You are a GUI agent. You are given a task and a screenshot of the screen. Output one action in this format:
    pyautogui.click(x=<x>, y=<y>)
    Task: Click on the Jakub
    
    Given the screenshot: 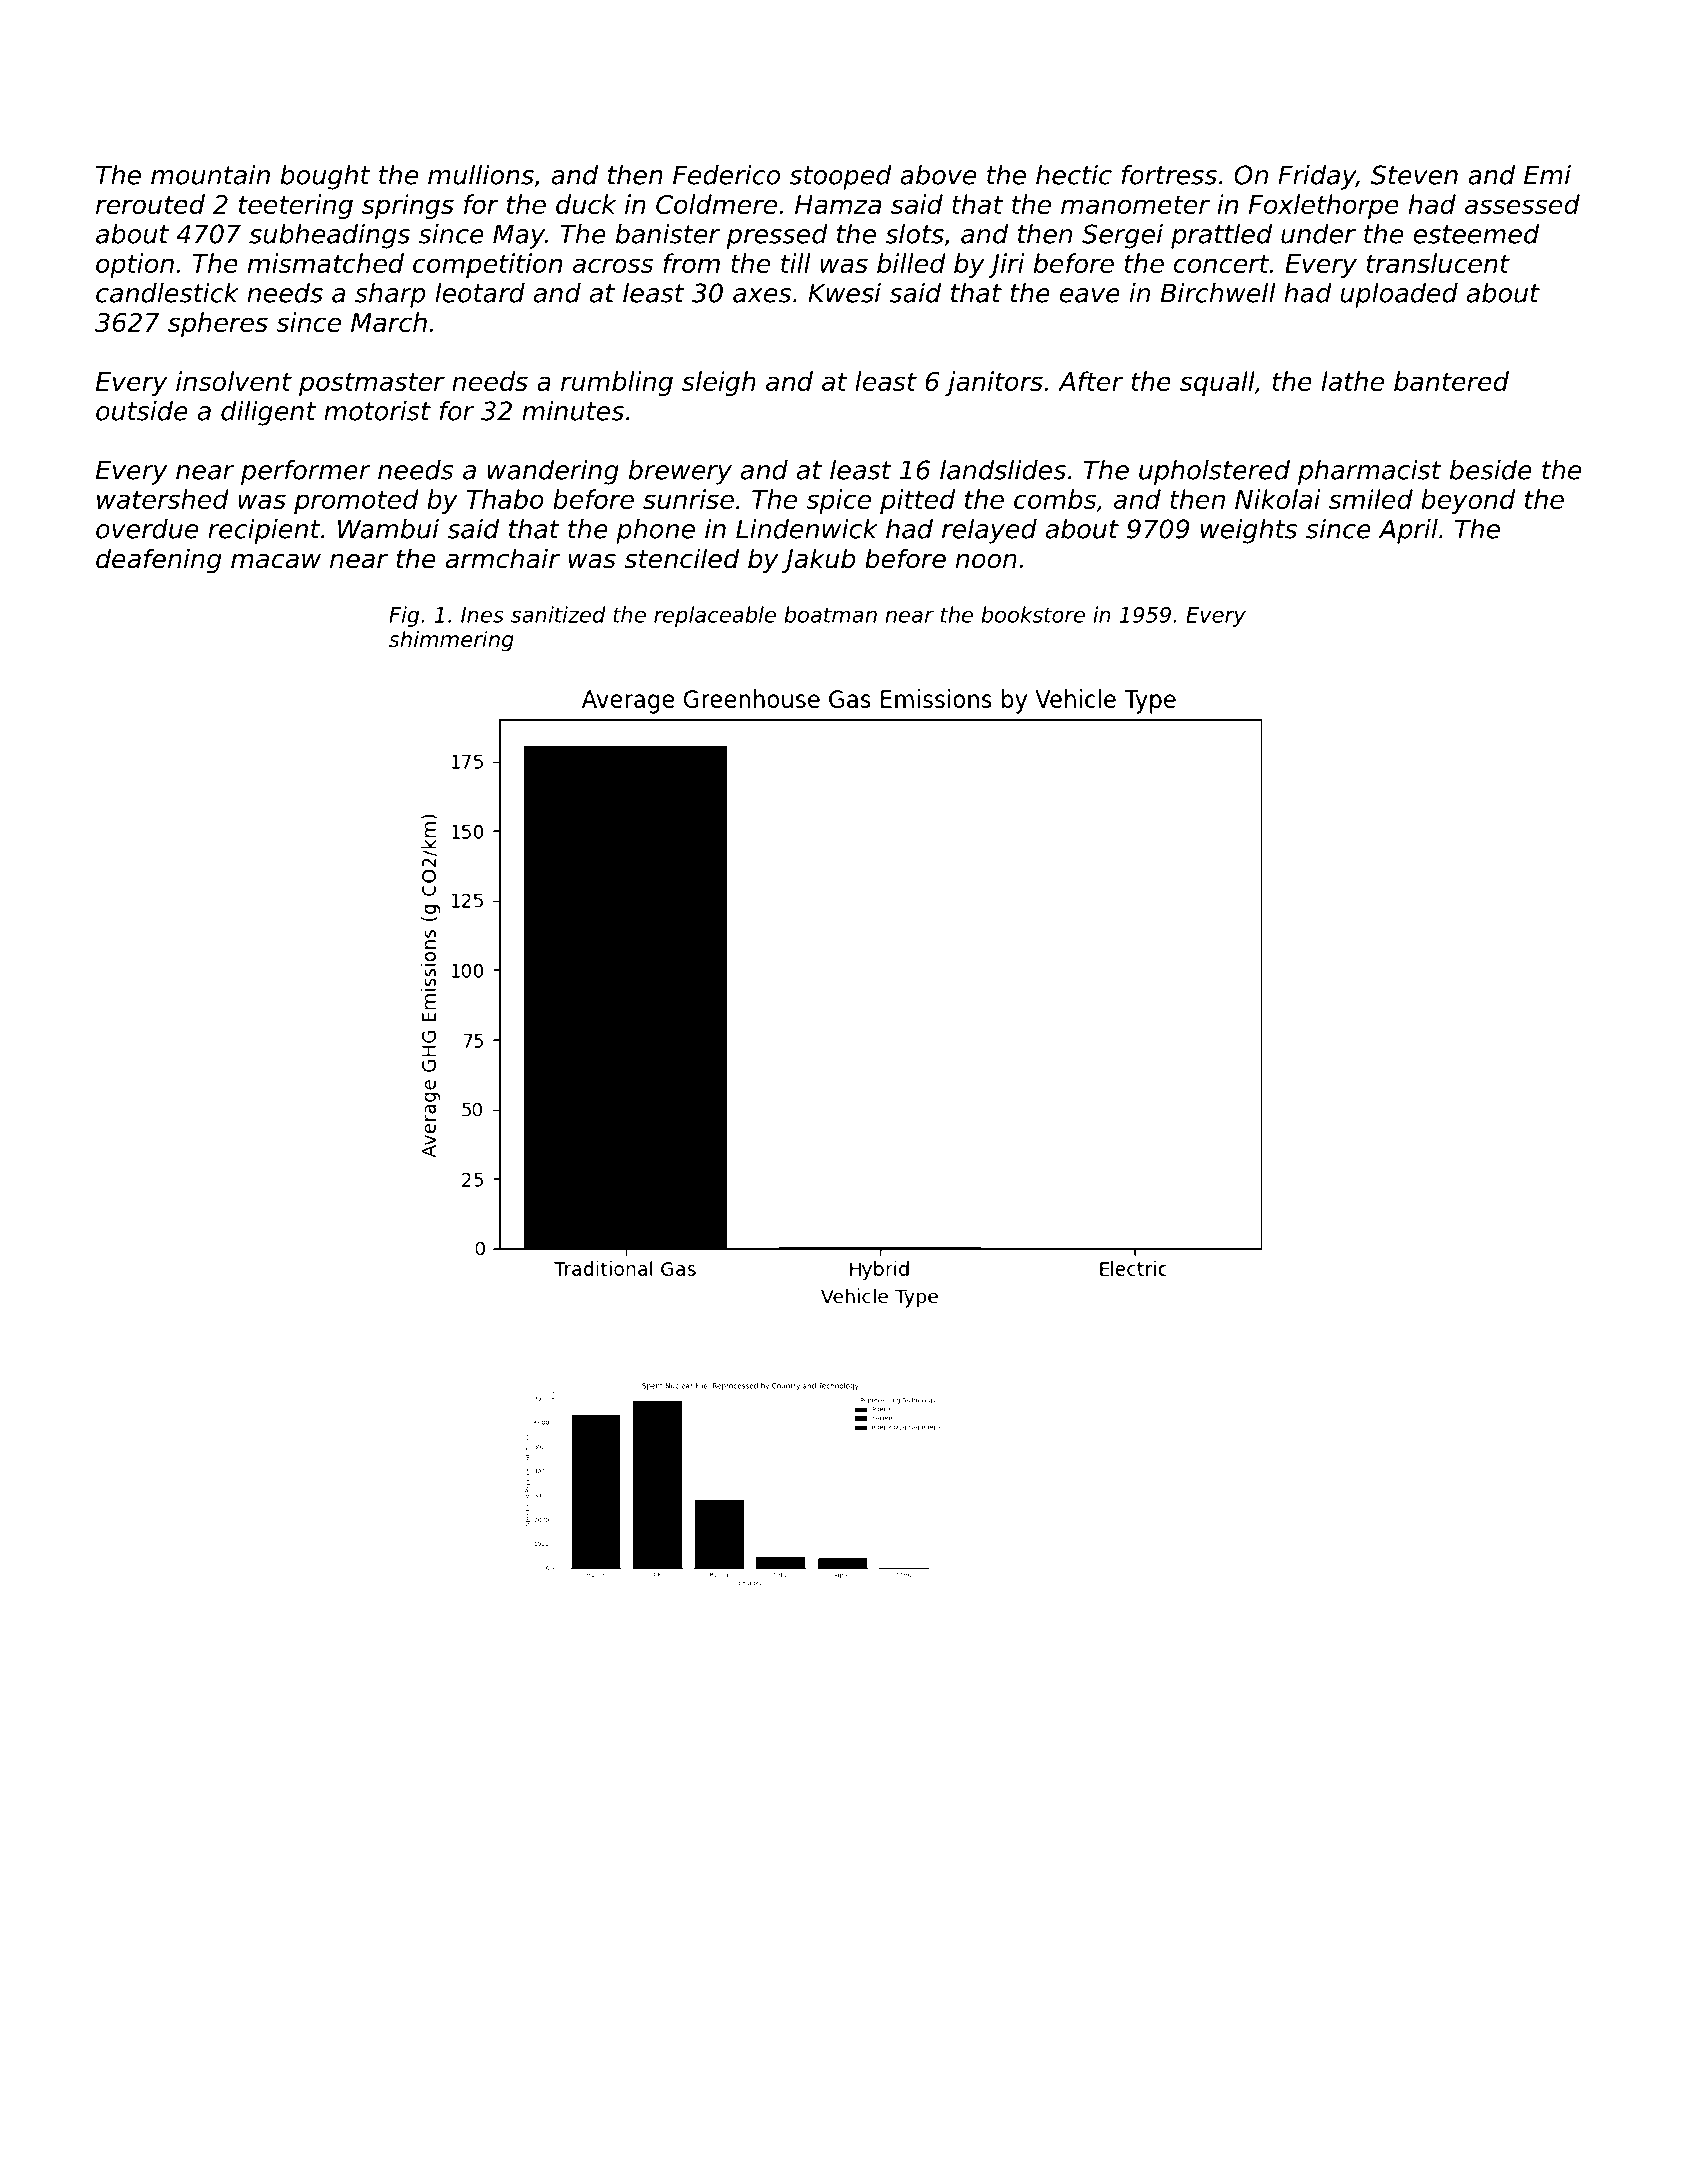 What is the action you would take?
    pyautogui.click(x=818, y=560)
